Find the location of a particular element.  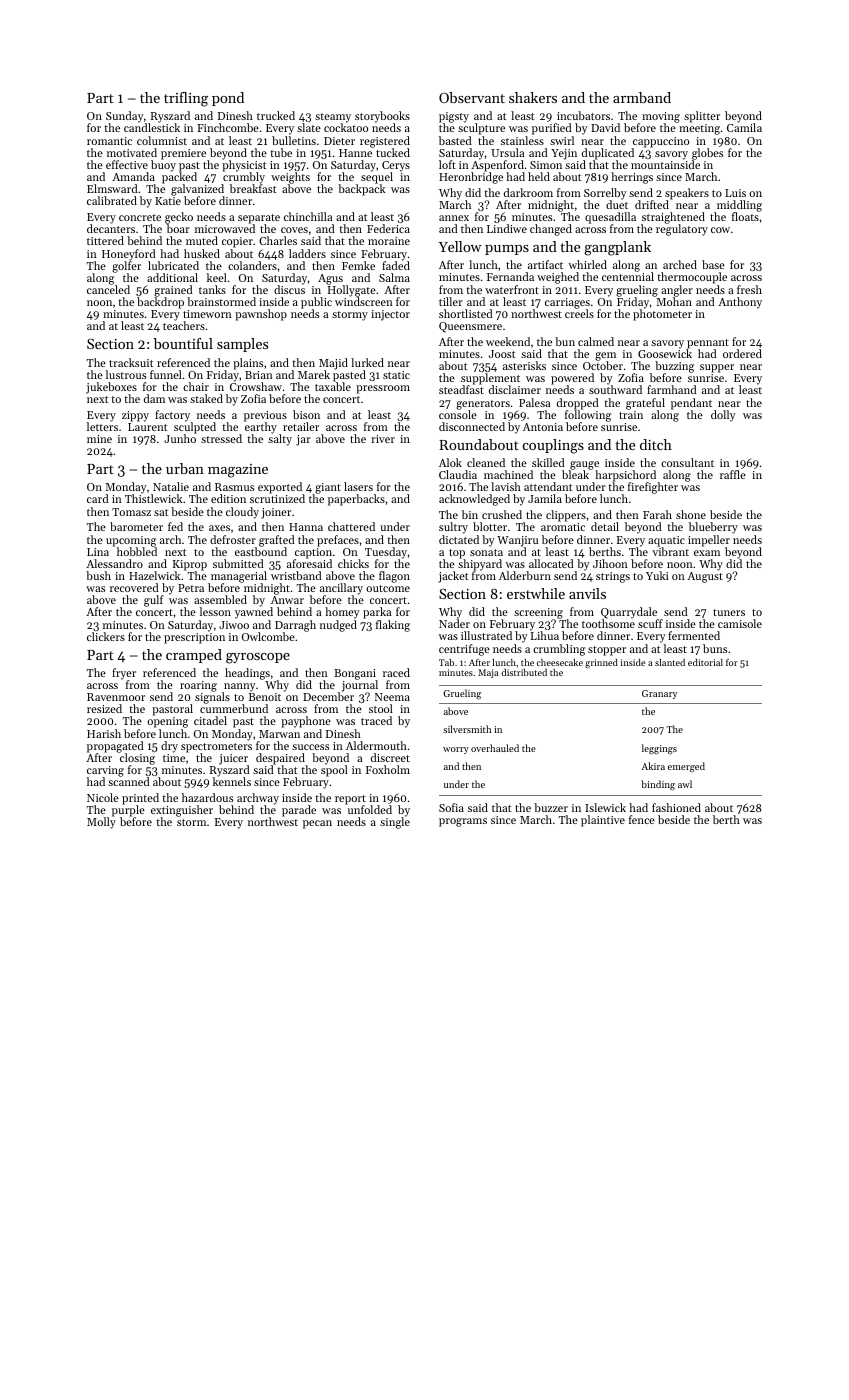

Harish is located at coordinates (104, 733).
